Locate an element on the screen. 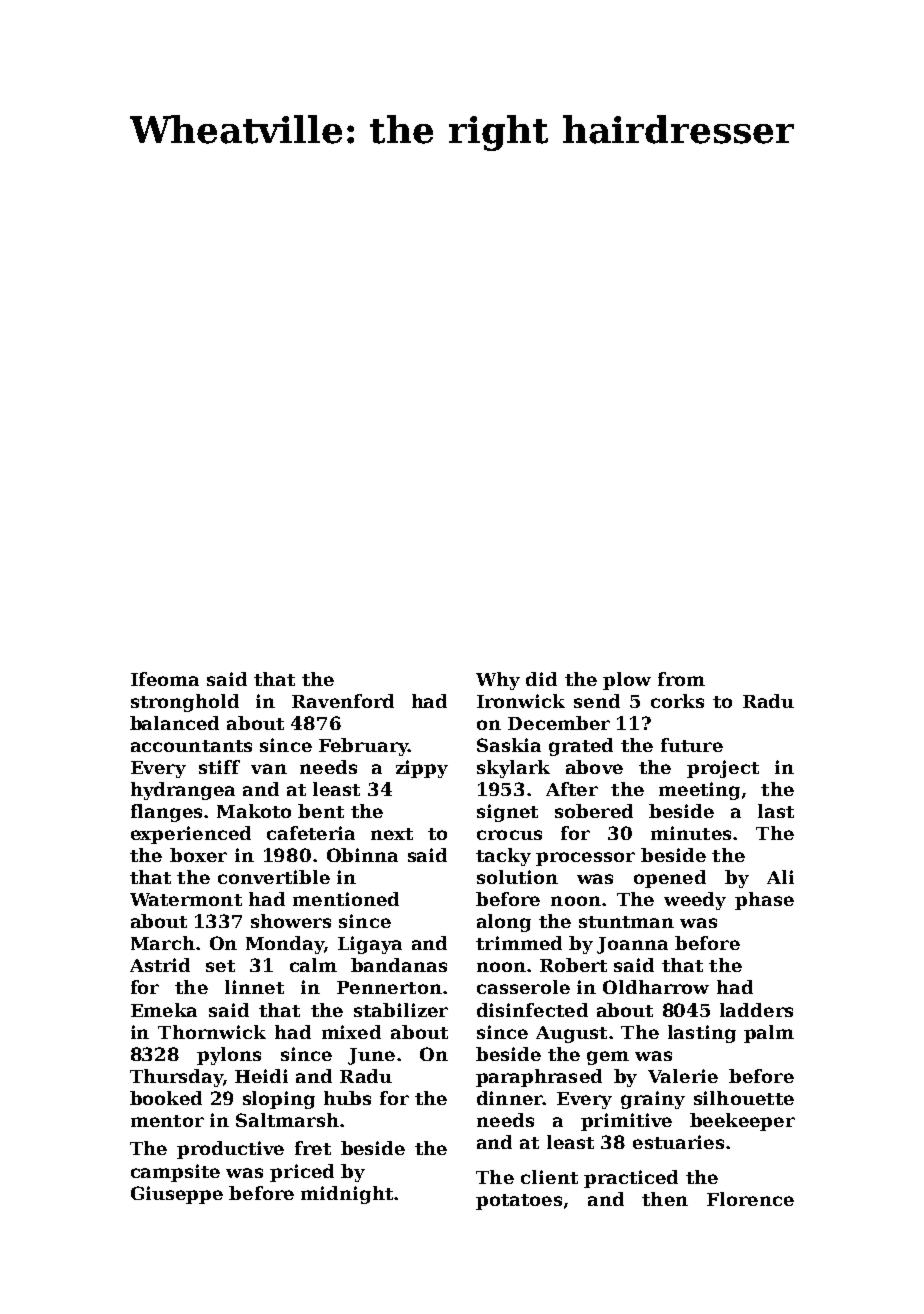  dinner is located at coordinates (510, 1098).
